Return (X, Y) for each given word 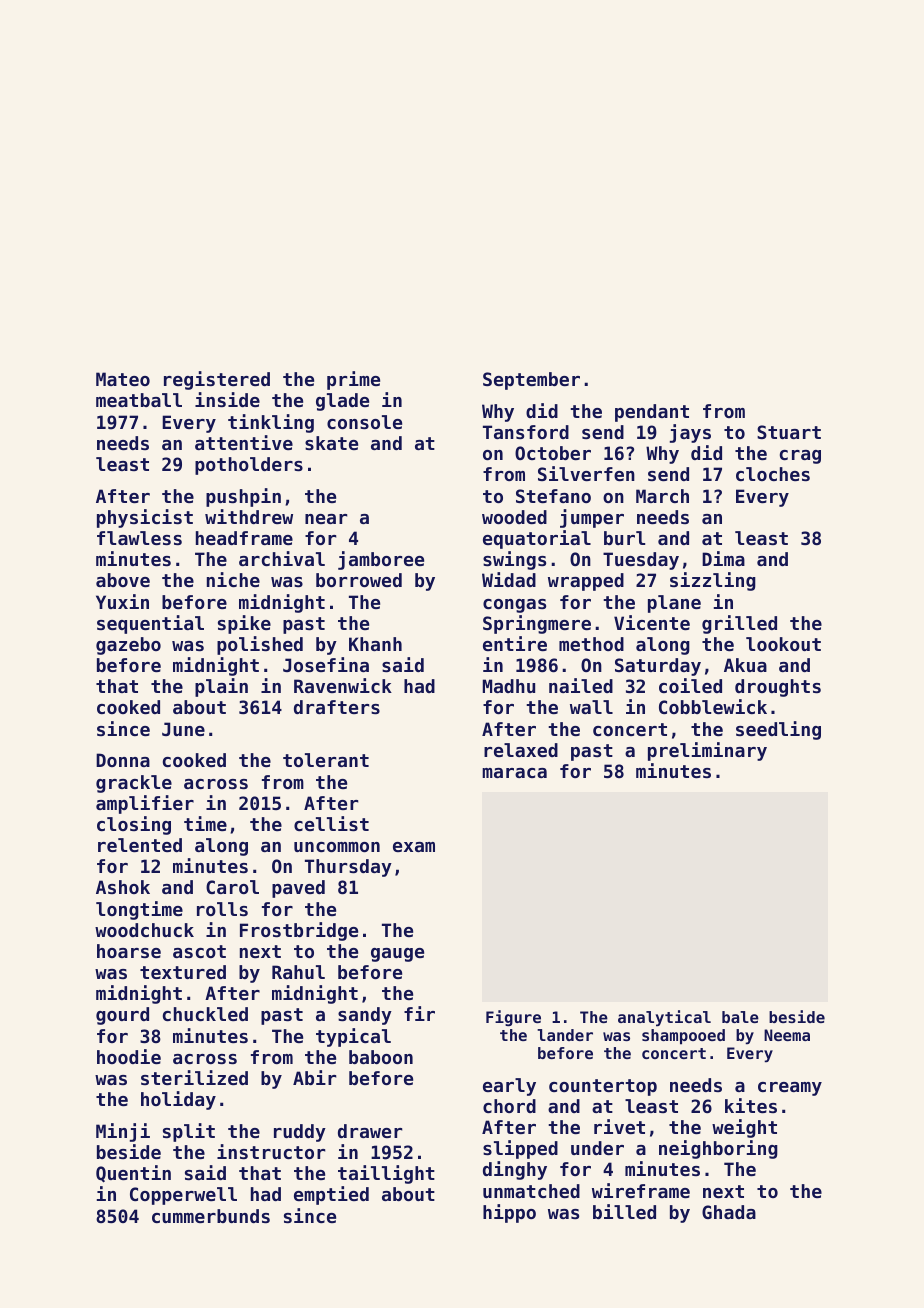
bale (740, 1017)
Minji (123, 1132)
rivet (619, 1126)
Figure (513, 1018)
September (531, 381)
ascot (199, 951)
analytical (664, 1018)
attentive (244, 442)
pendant (652, 413)
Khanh (375, 644)
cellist (331, 823)
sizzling (713, 581)
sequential (150, 624)
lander (565, 1035)
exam (414, 847)
